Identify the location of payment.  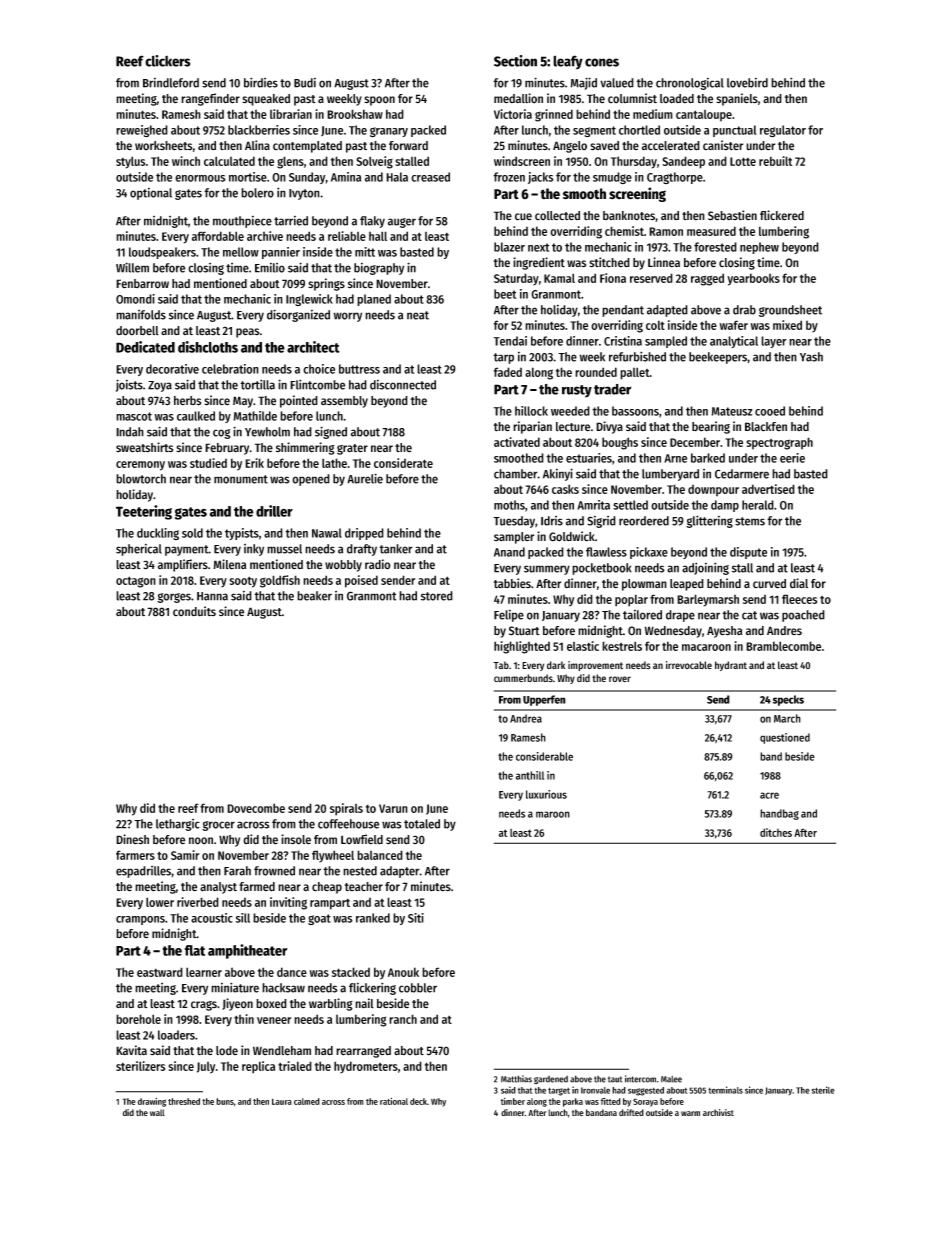
(187, 550).
